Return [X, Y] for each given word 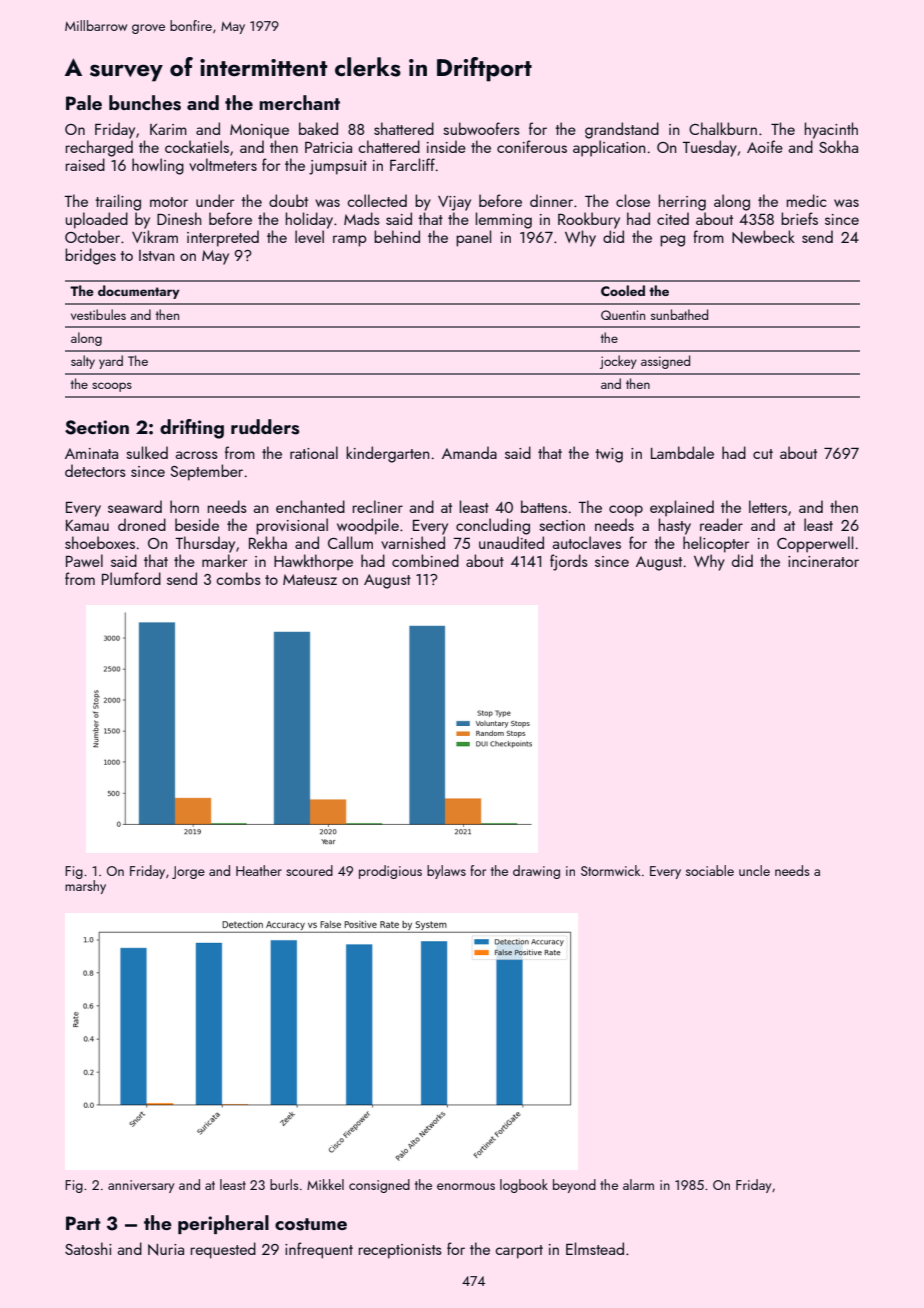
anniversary [141, 1186]
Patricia [328, 147]
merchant [299, 102]
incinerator [823, 561]
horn [184, 506]
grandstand [622, 130]
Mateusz [310, 579]
